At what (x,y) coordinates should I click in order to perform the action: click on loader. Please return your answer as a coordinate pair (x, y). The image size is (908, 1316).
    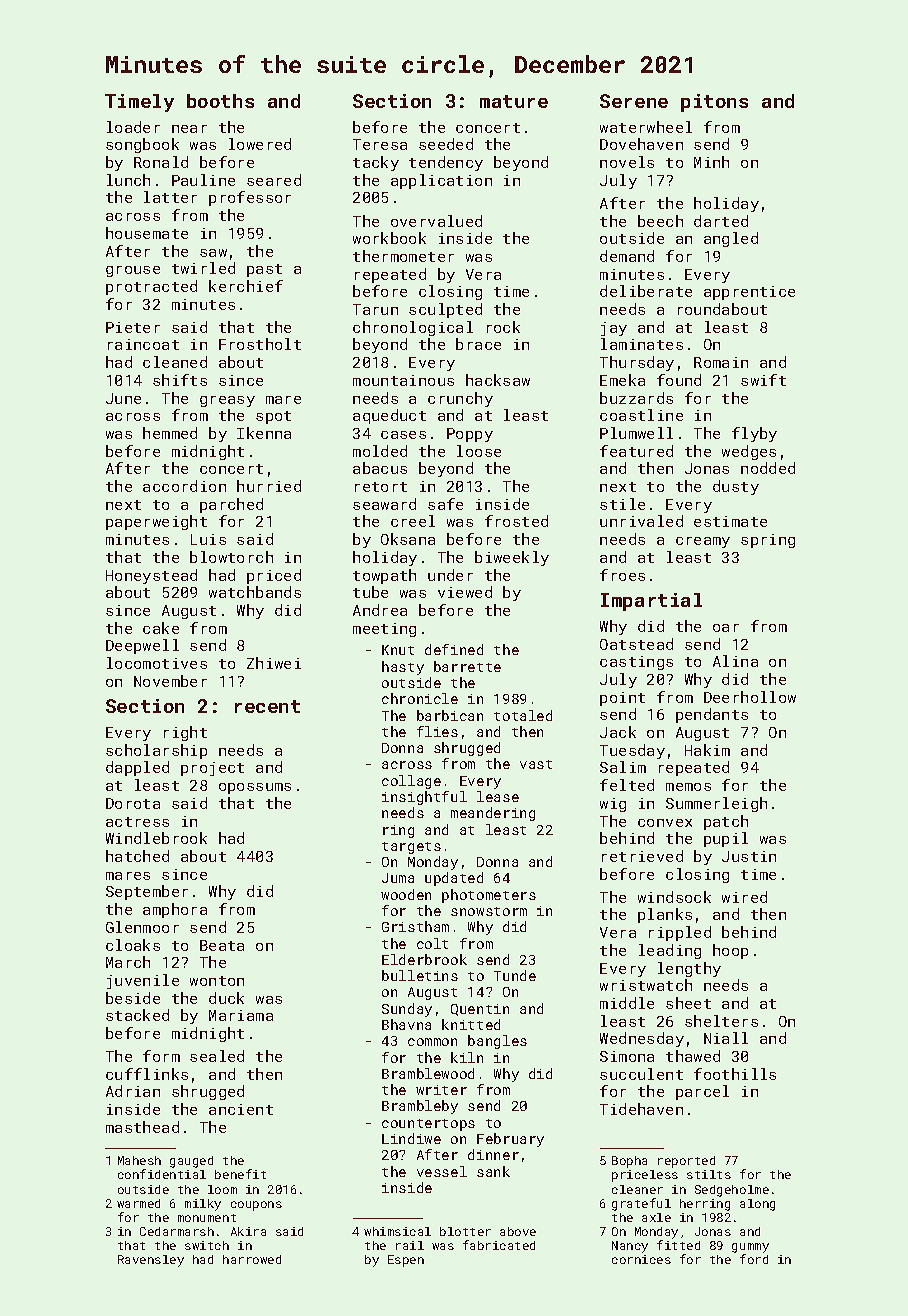
    Looking at the image, I should click on (133, 127).
